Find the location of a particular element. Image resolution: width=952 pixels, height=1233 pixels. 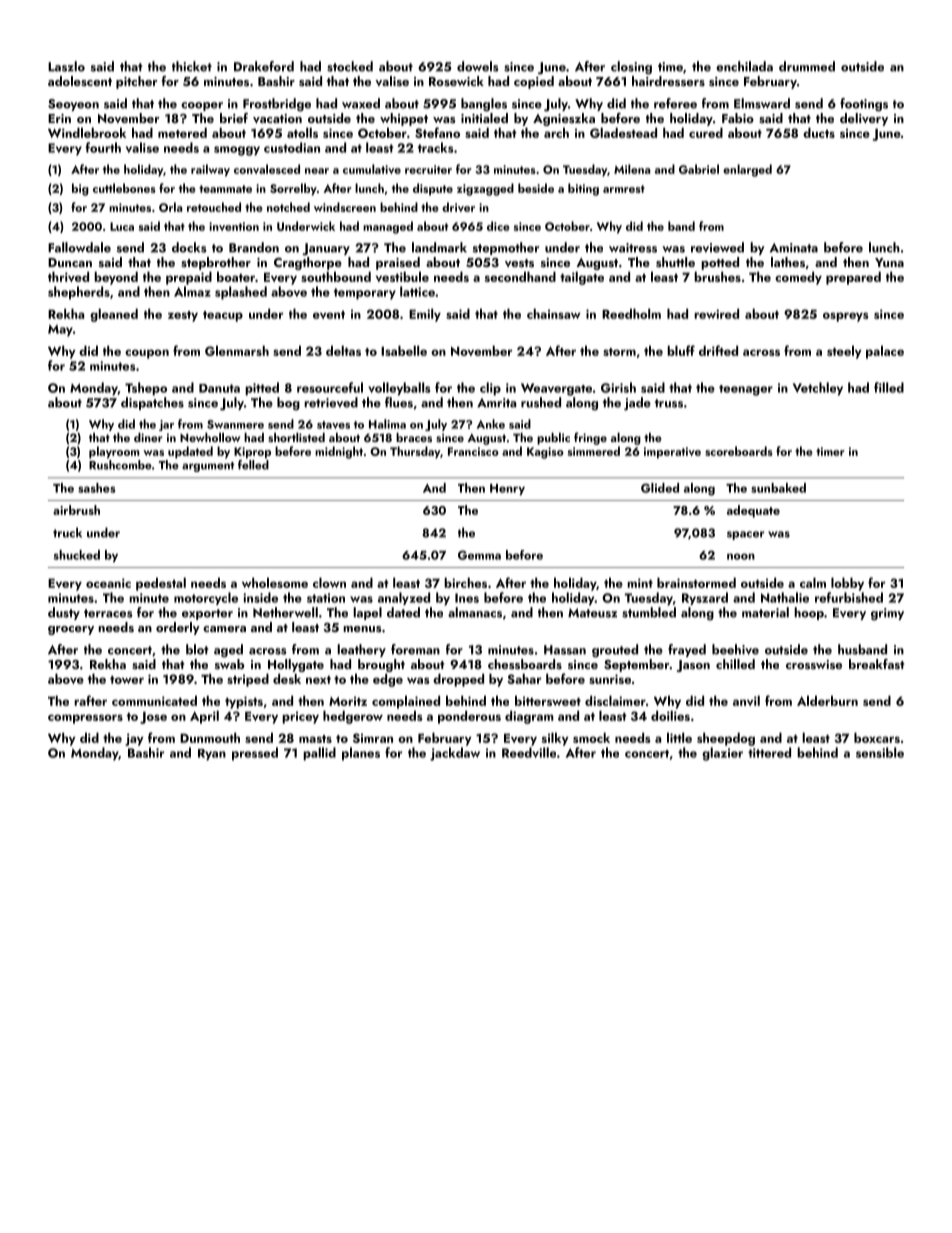

drifted is located at coordinates (718, 350).
